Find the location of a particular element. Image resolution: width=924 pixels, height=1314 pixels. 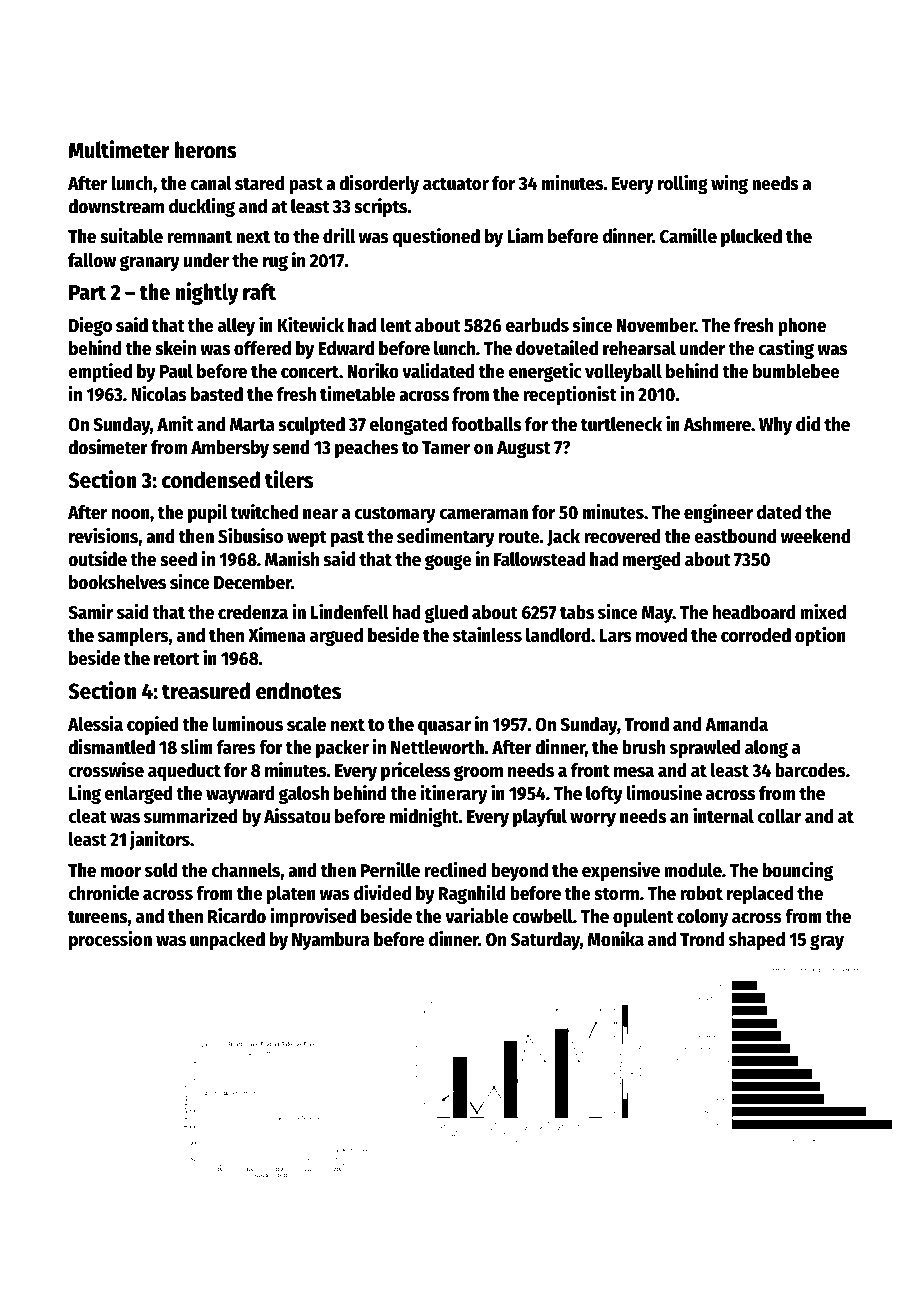

Camille is located at coordinates (688, 236).
